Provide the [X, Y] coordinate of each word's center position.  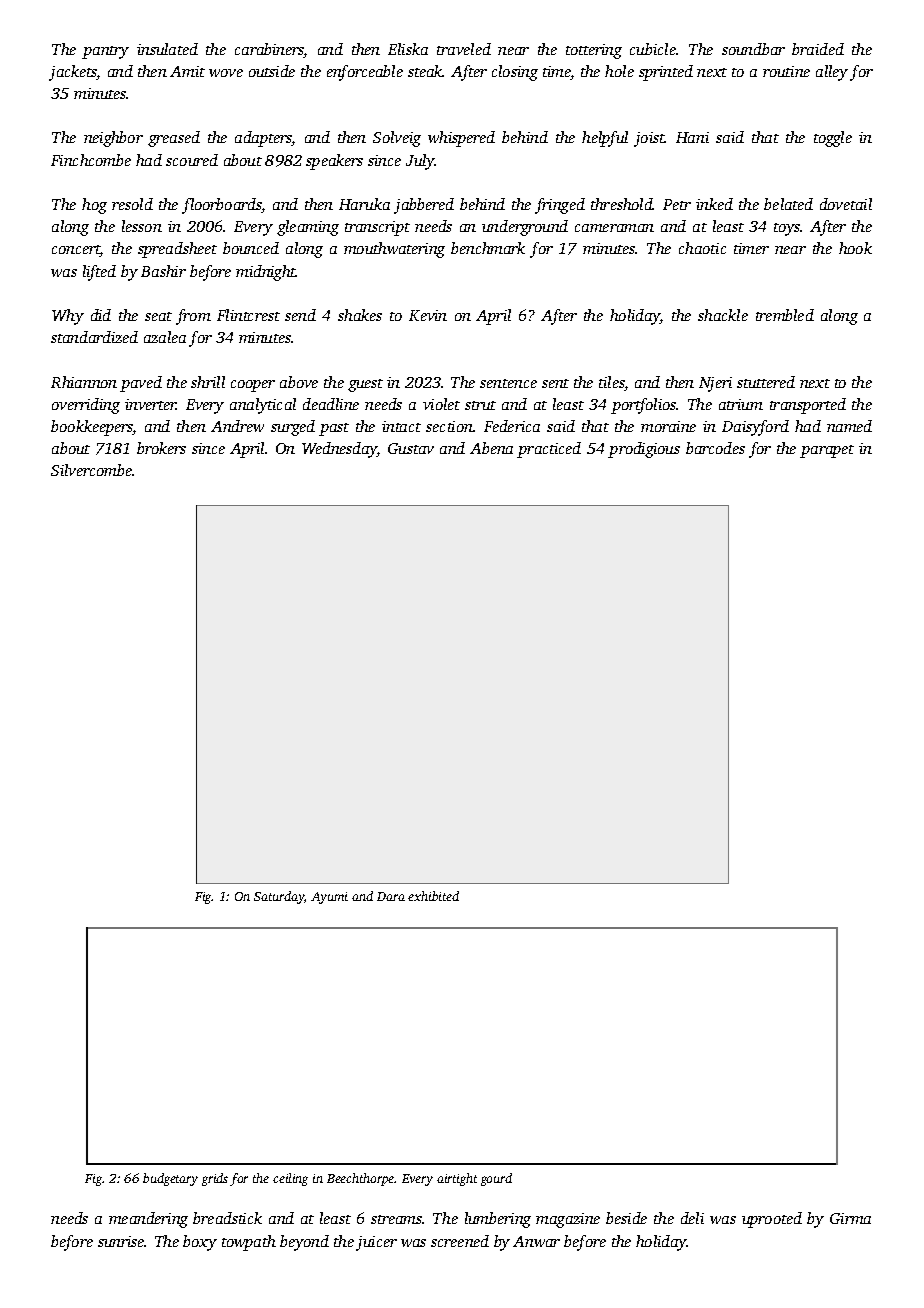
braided [818, 49]
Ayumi [329, 898]
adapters [263, 139]
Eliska [408, 49]
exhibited [433, 896]
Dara [391, 896]
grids [215, 1179]
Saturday [279, 897]
